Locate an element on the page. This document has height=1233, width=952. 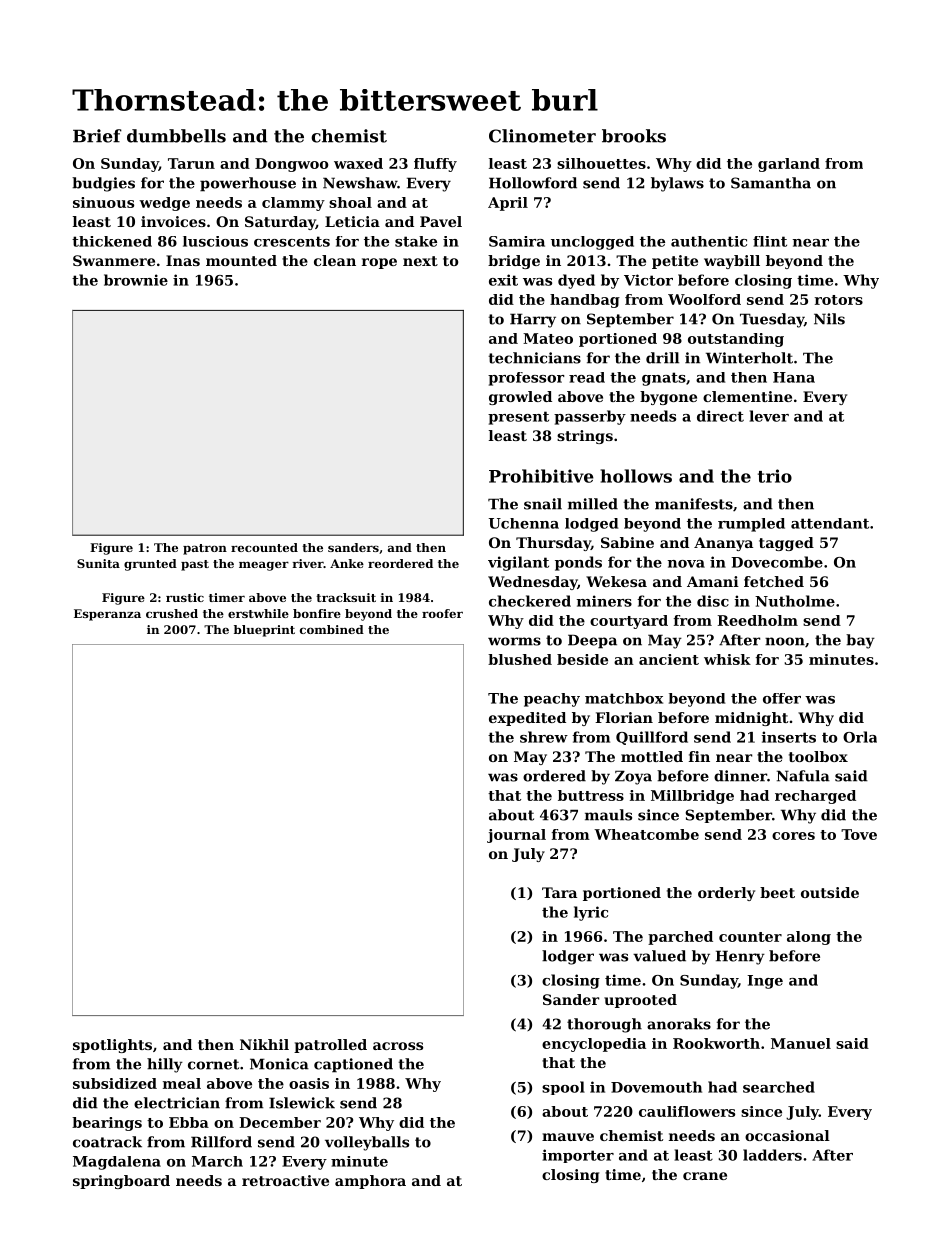
Orla is located at coordinates (860, 737).
